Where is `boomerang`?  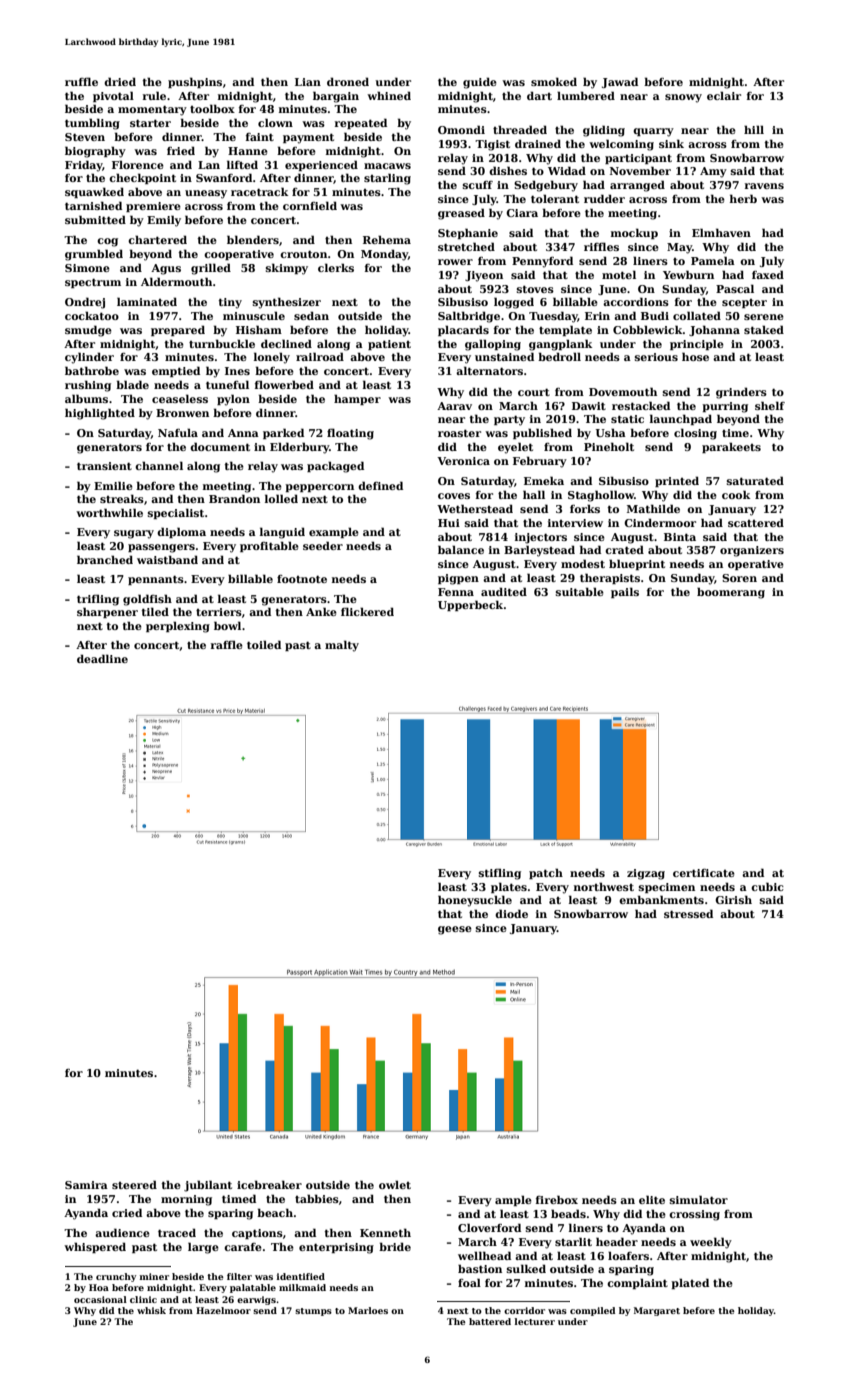
boomerang is located at coordinates (731, 593).
